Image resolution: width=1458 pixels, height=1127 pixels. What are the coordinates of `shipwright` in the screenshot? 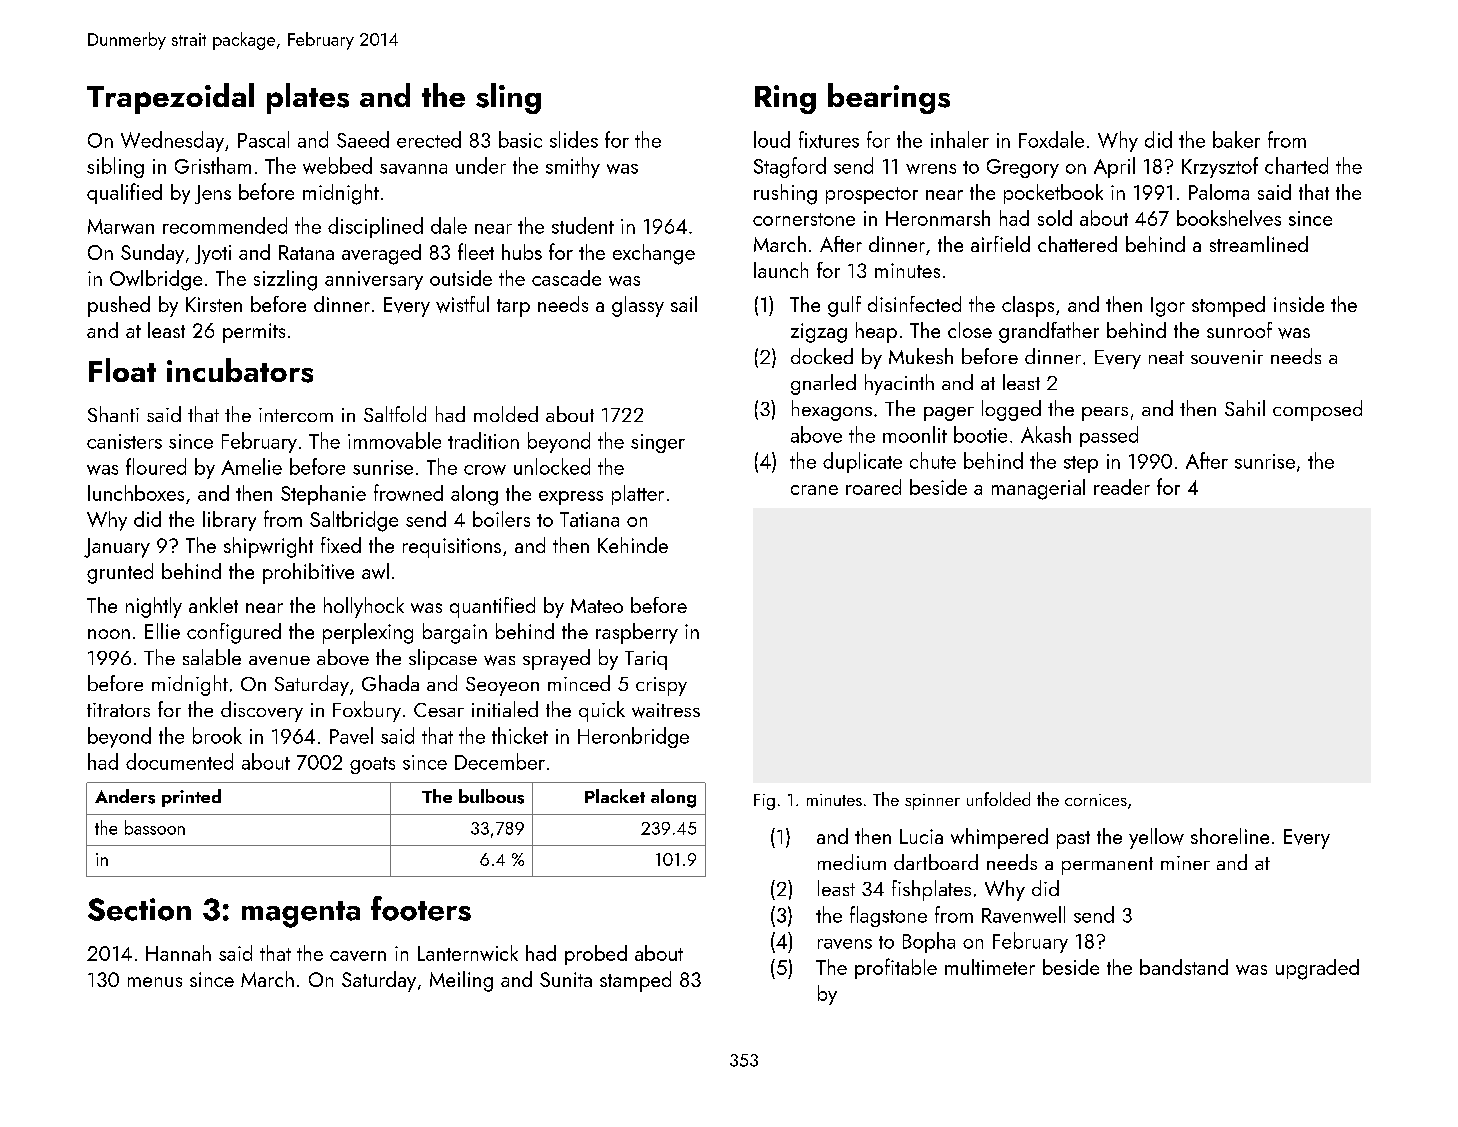 It's located at (268, 547).
